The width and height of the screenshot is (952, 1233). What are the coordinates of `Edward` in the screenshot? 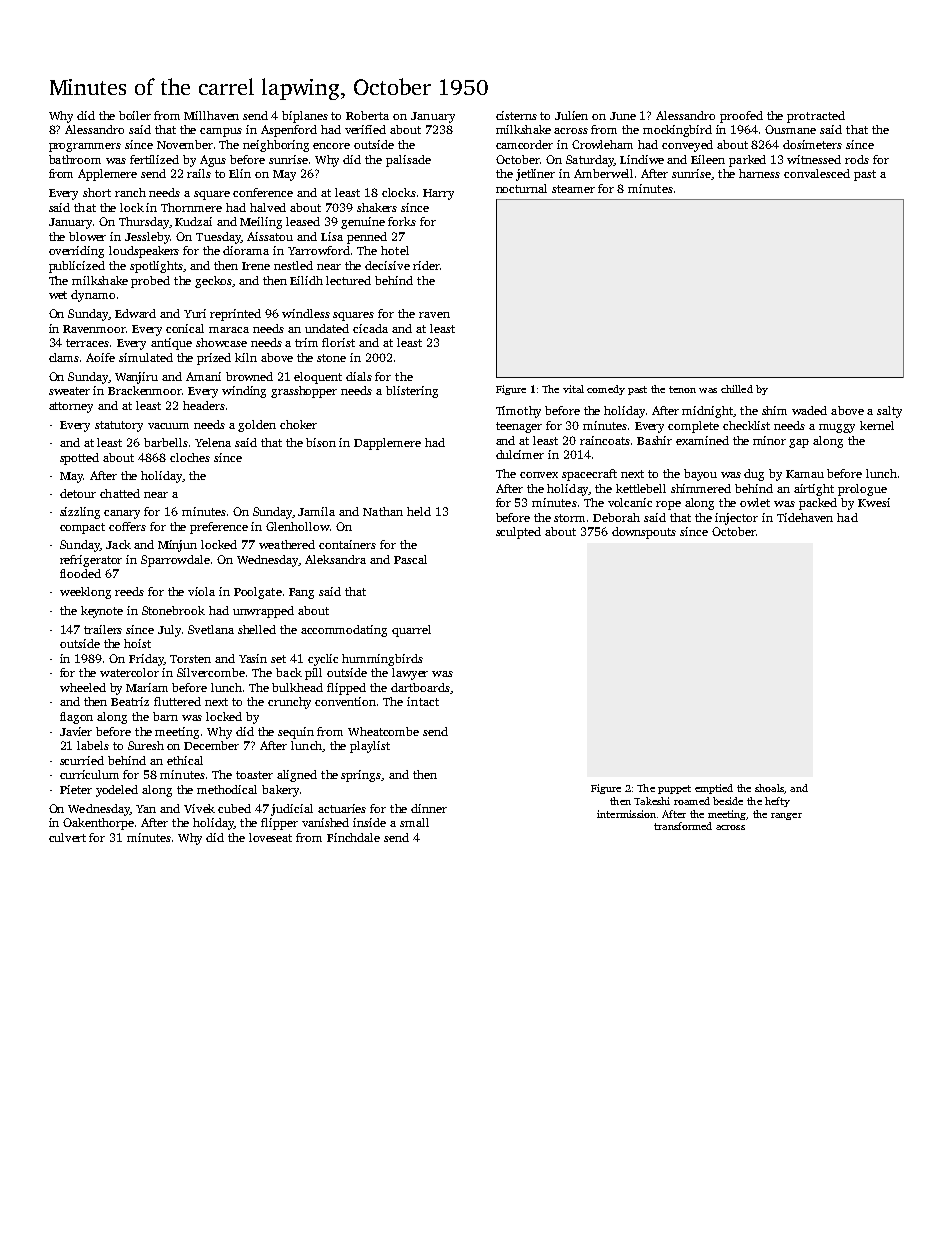 It's located at (135, 313).
